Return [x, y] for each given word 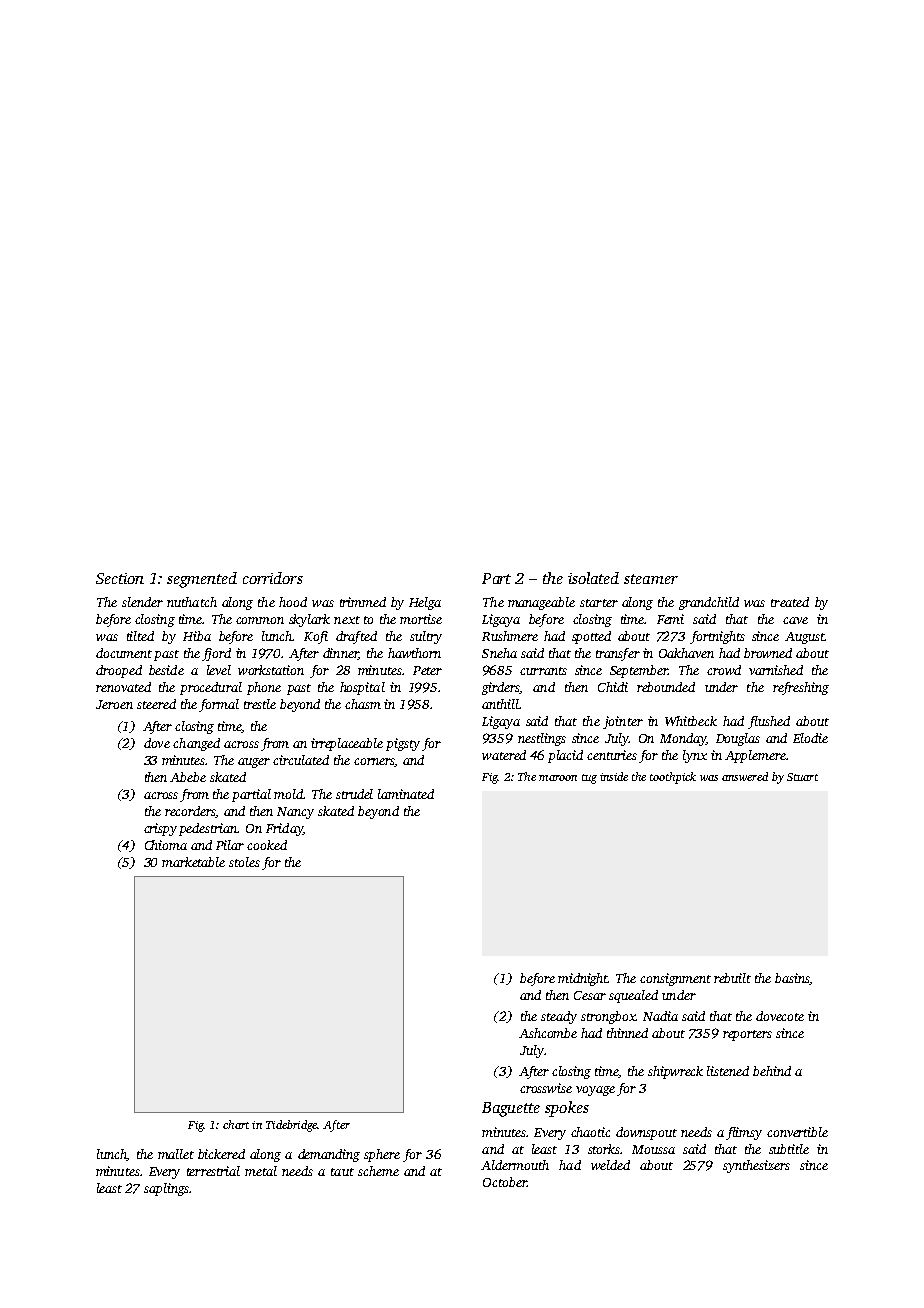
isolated [593, 578]
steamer [651, 579]
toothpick [673, 778]
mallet [176, 1154]
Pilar [230, 845]
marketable [193, 862]
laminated [406, 794]
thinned [627, 1033]
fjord [216, 654]
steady [559, 1017]
